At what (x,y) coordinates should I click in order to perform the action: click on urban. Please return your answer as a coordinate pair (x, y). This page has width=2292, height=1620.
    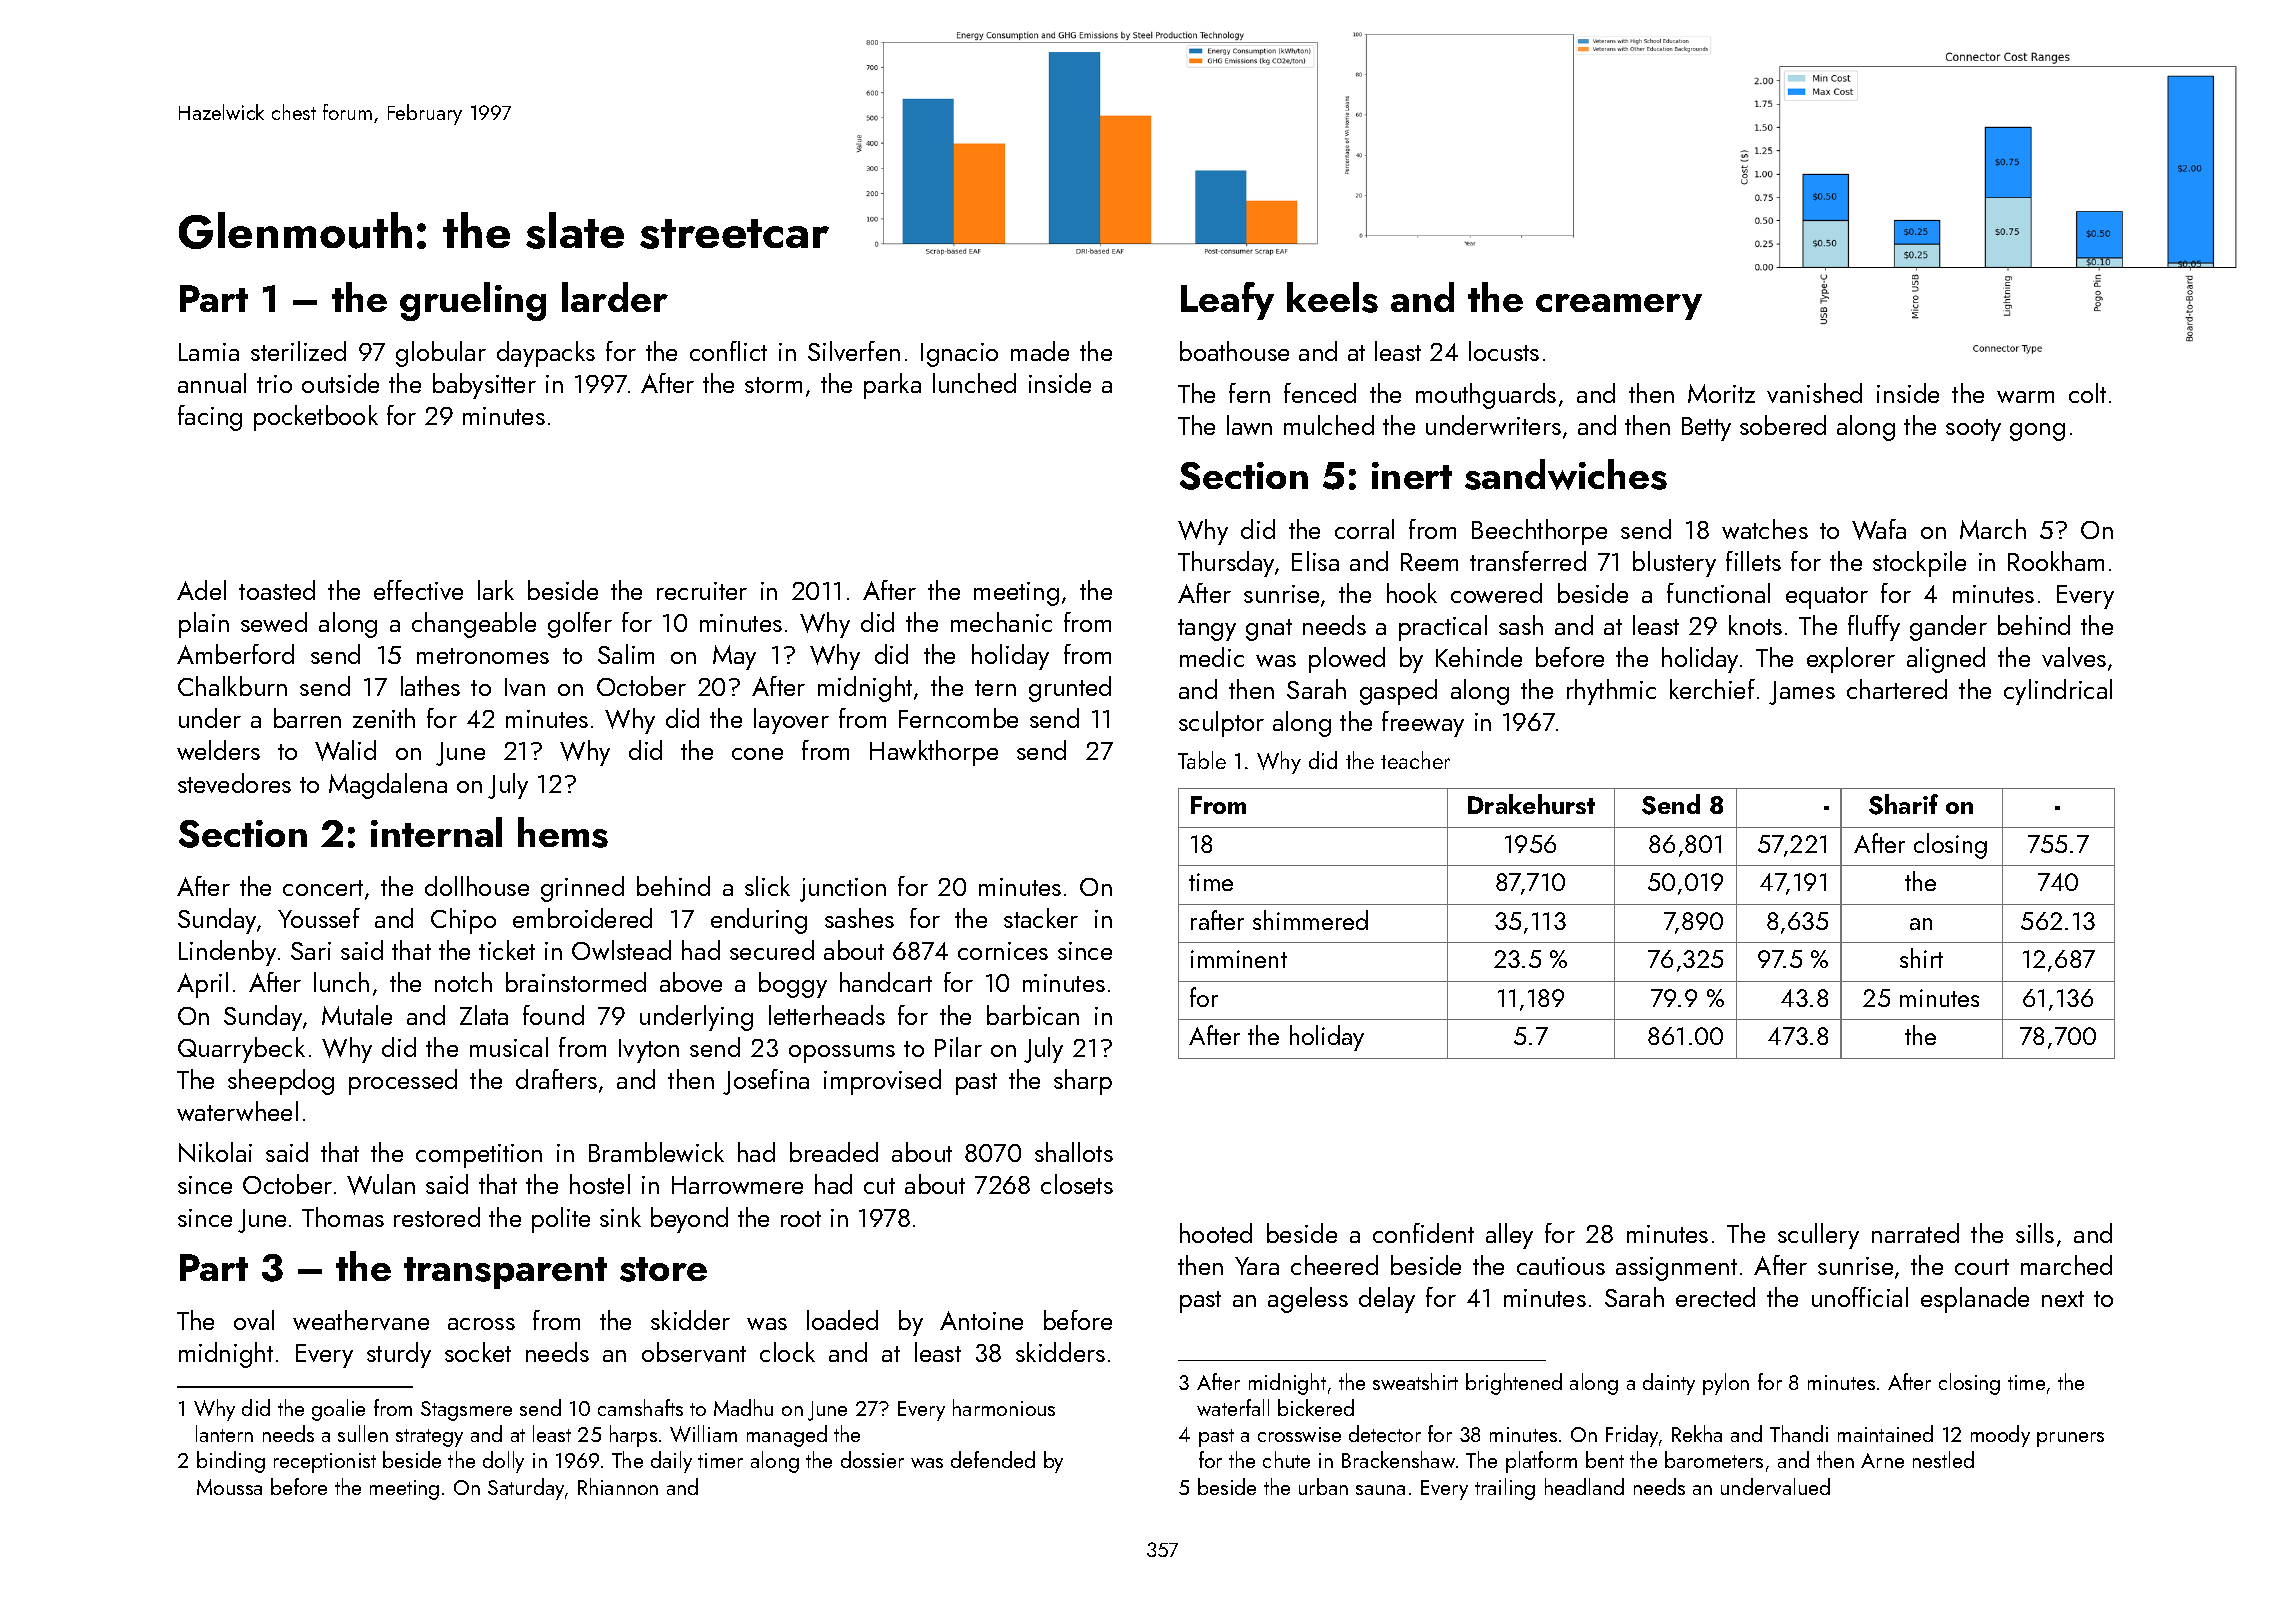
    Looking at the image, I should click on (1323, 1486).
